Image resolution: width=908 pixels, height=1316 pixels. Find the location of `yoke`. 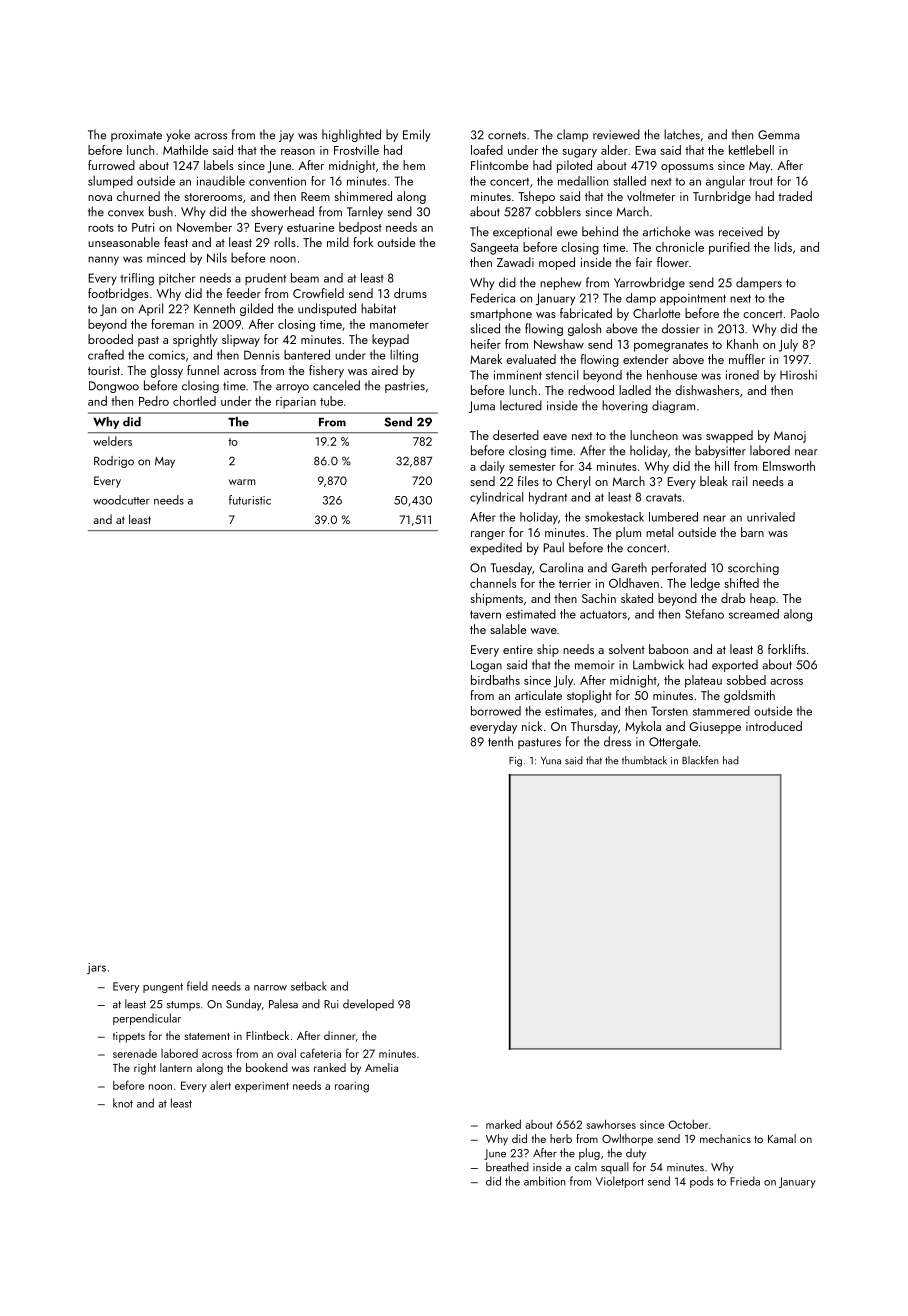

yoke is located at coordinates (178, 135).
